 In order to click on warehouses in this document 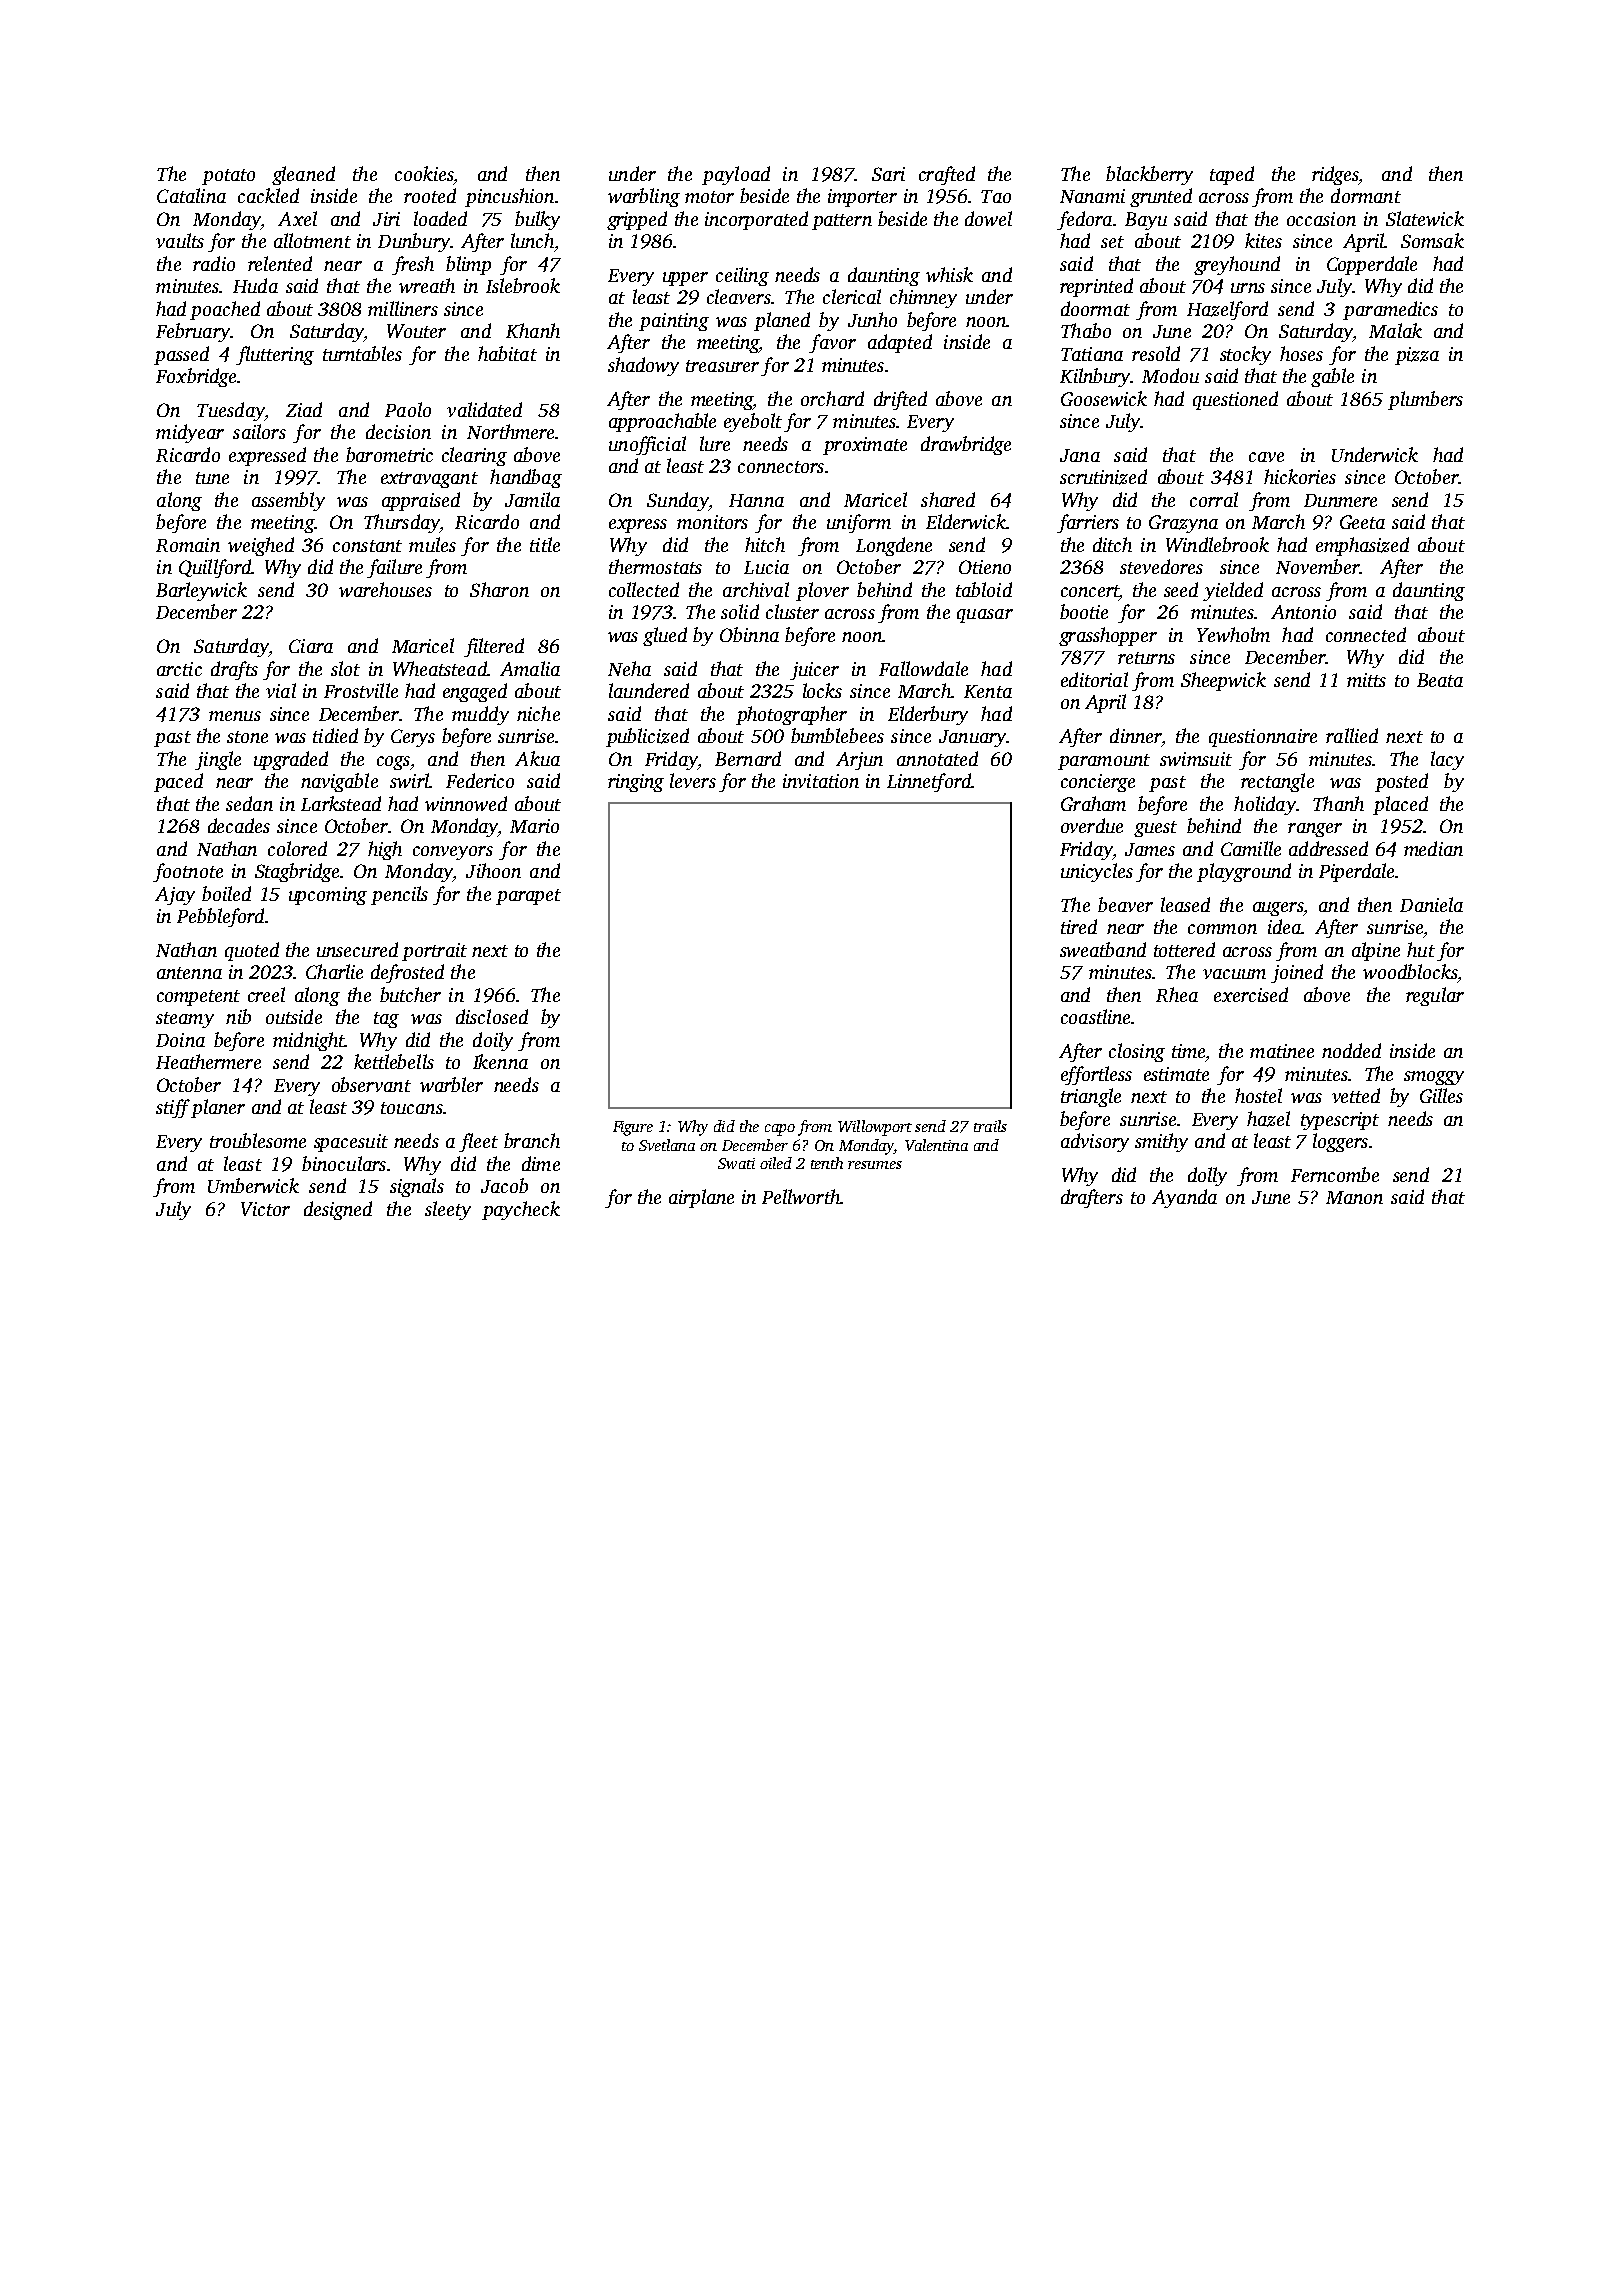, I will do `click(385, 589)`.
